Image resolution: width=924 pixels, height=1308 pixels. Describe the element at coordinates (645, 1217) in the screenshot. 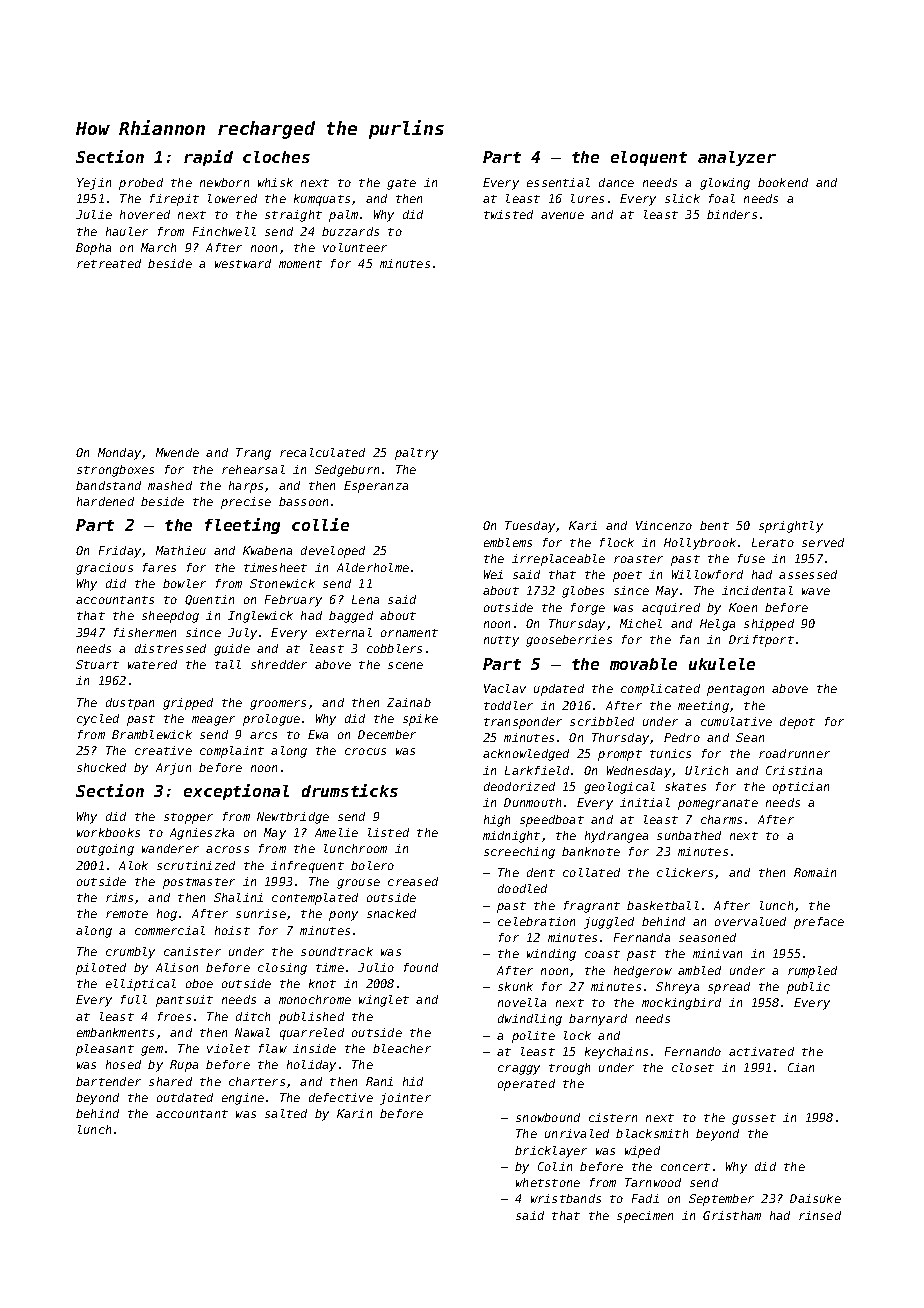

I see `specimen` at that location.
